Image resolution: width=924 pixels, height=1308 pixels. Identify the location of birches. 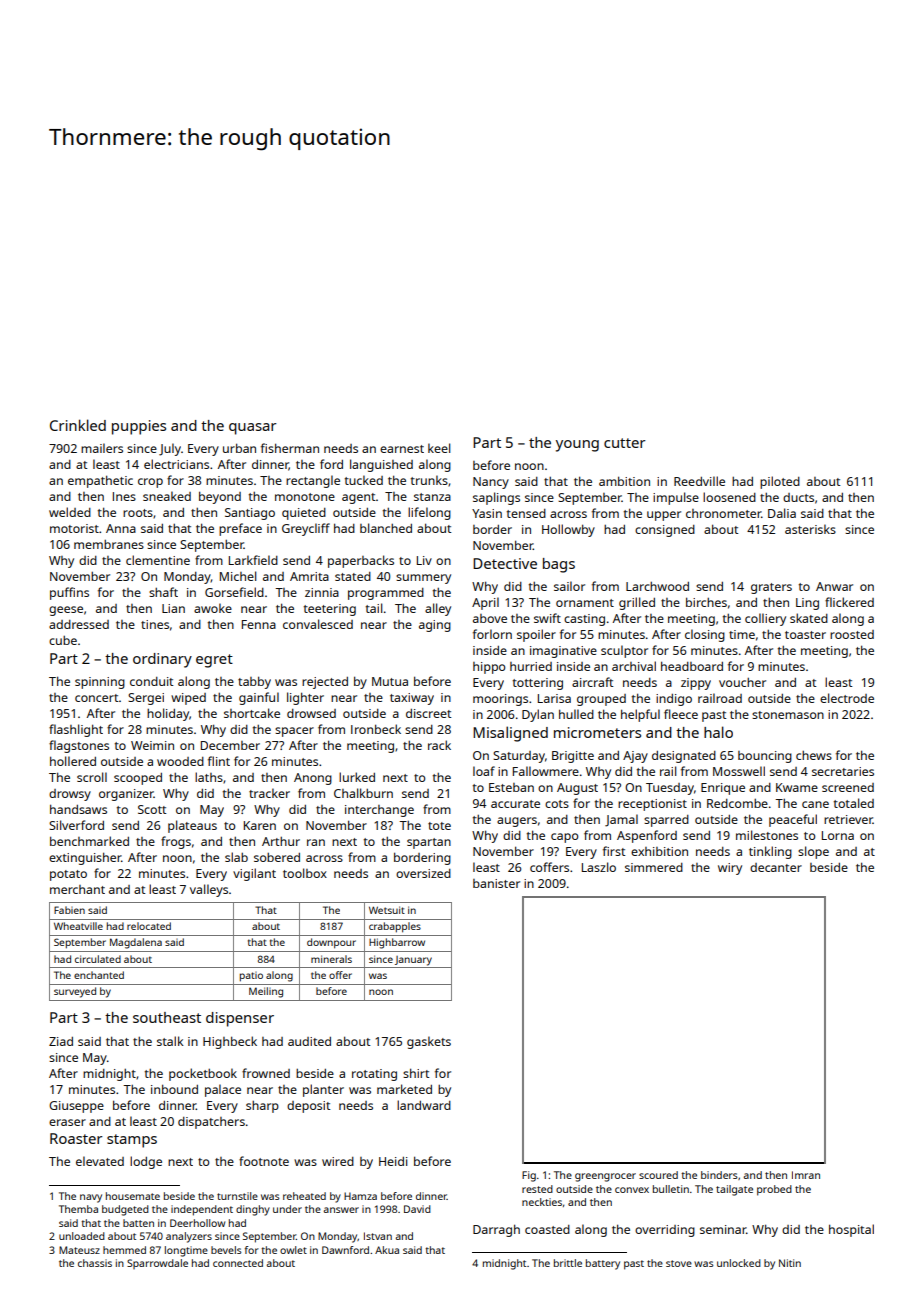
(706, 602).
